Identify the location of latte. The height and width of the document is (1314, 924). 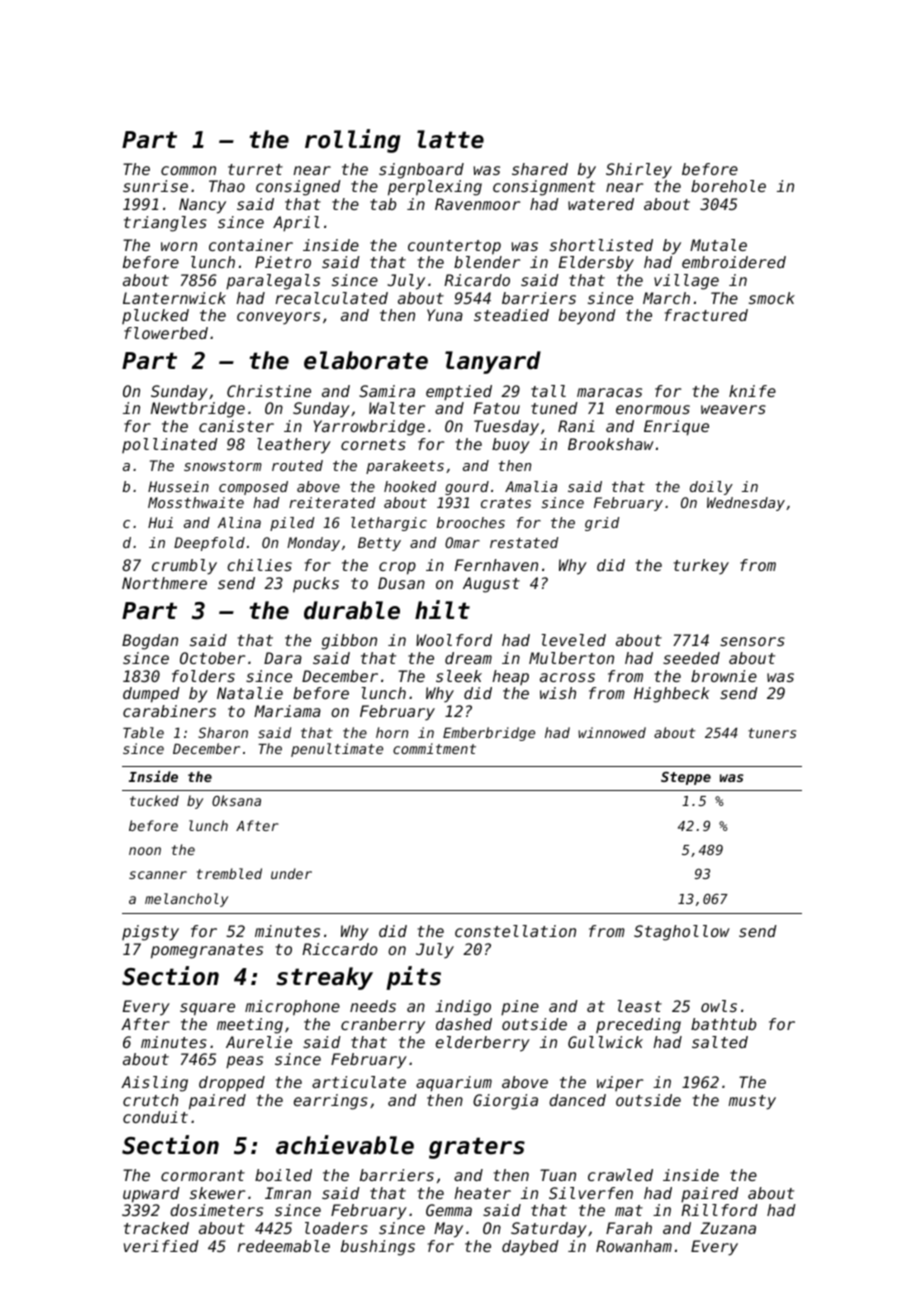
(450, 139).
